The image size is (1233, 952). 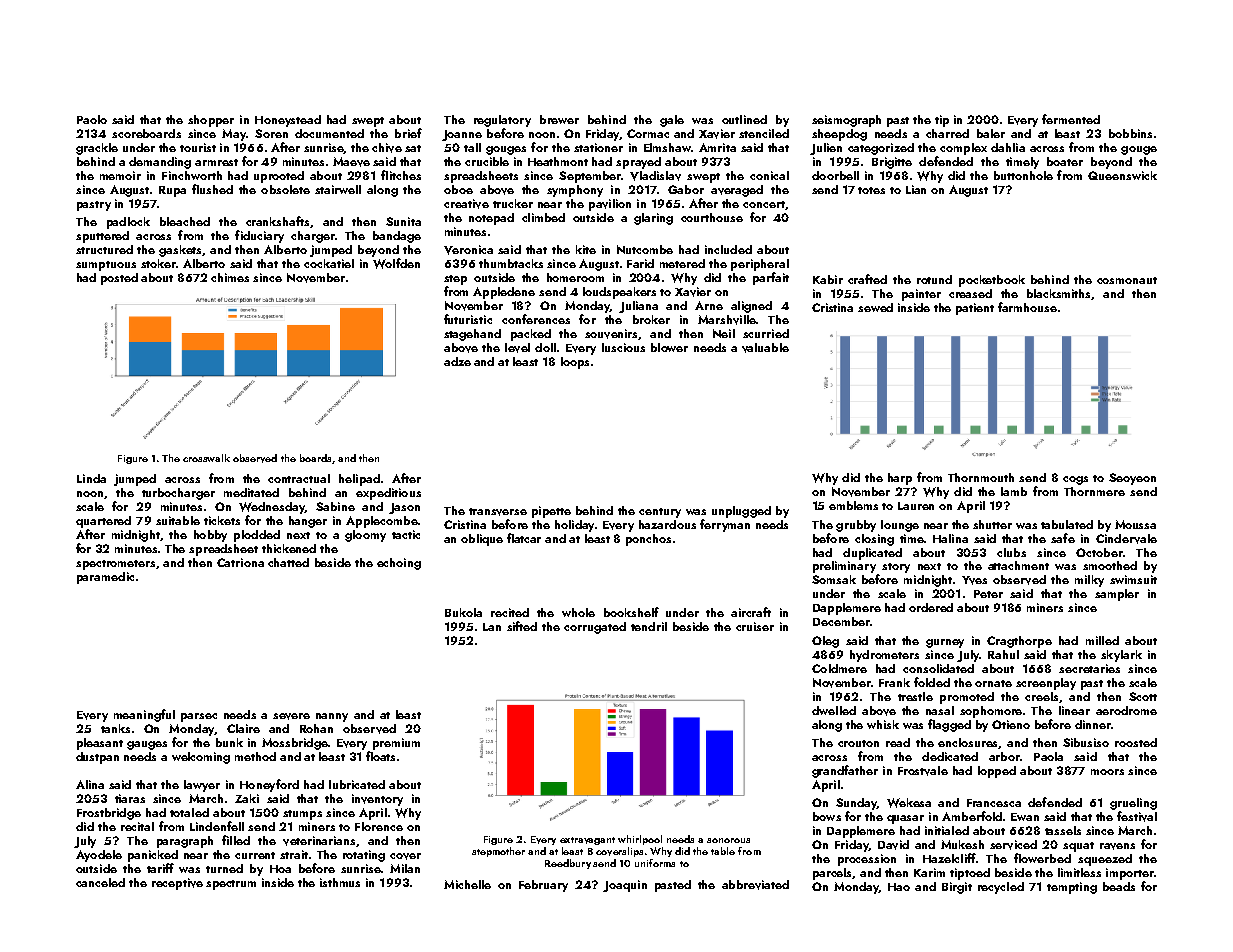 I want to click on adze, so click(x=457, y=361).
